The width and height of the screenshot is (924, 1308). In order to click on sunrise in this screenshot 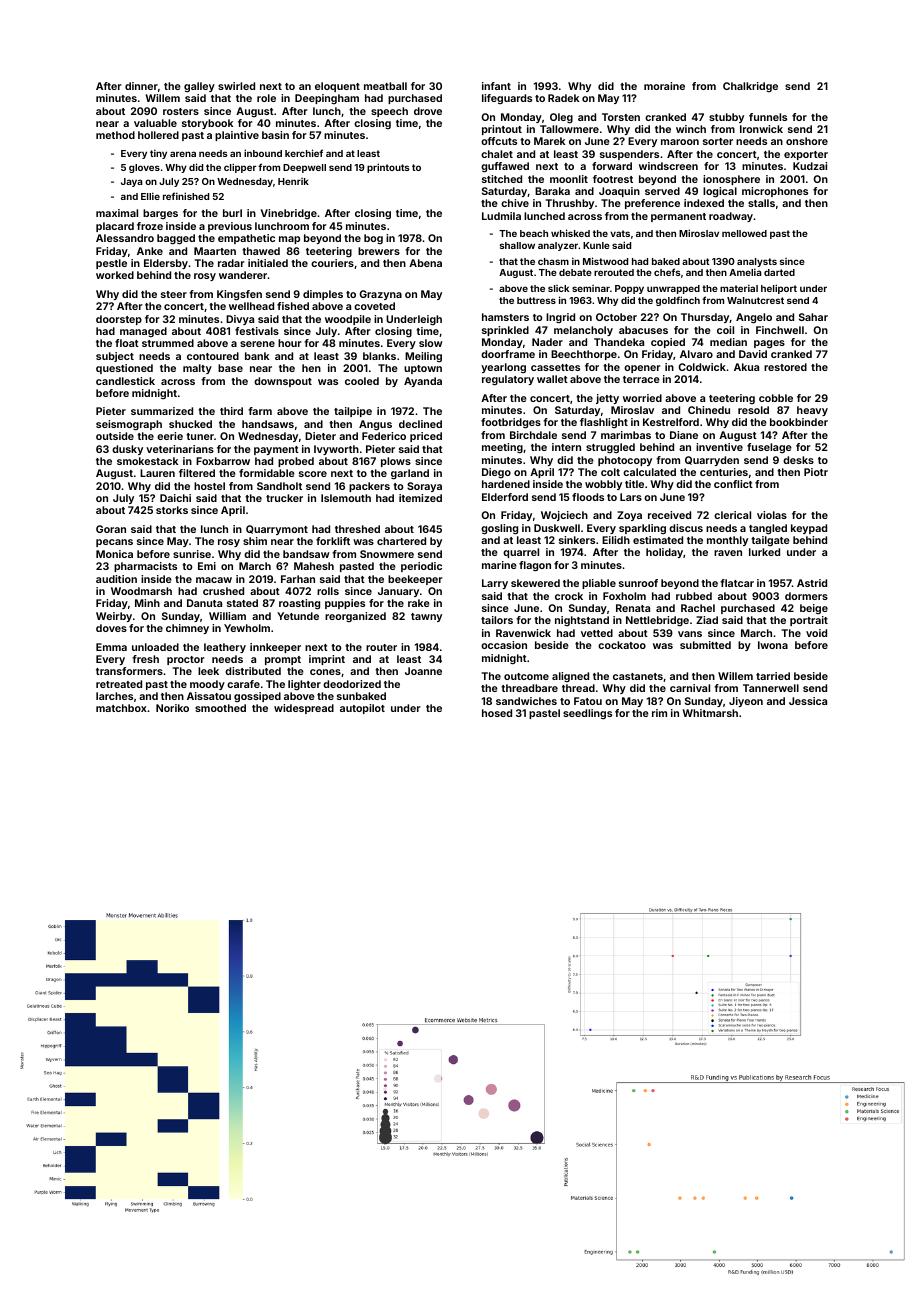, I will do `click(192, 554)`.
